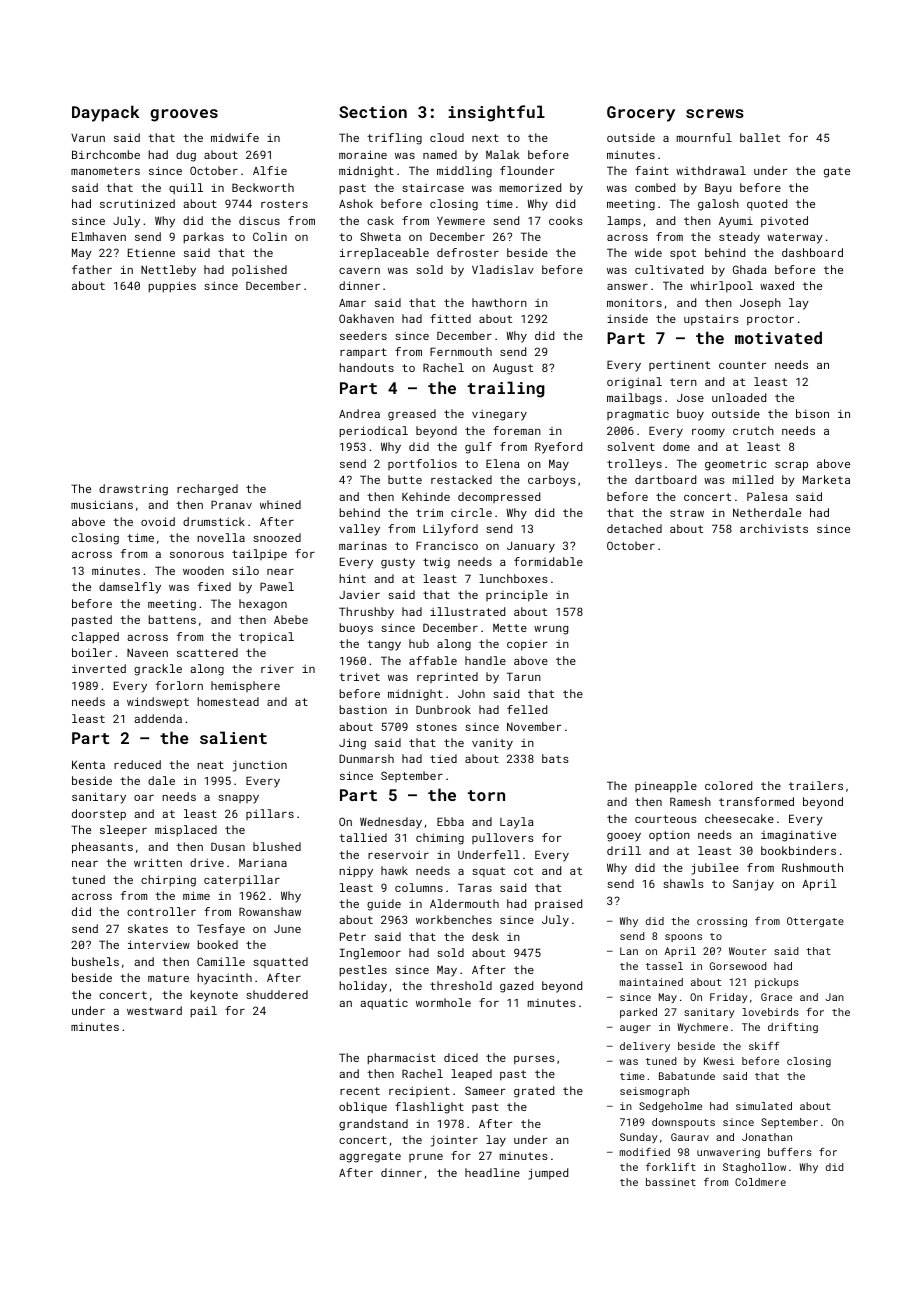 Image resolution: width=924 pixels, height=1308 pixels. I want to click on tassel, so click(664, 966).
